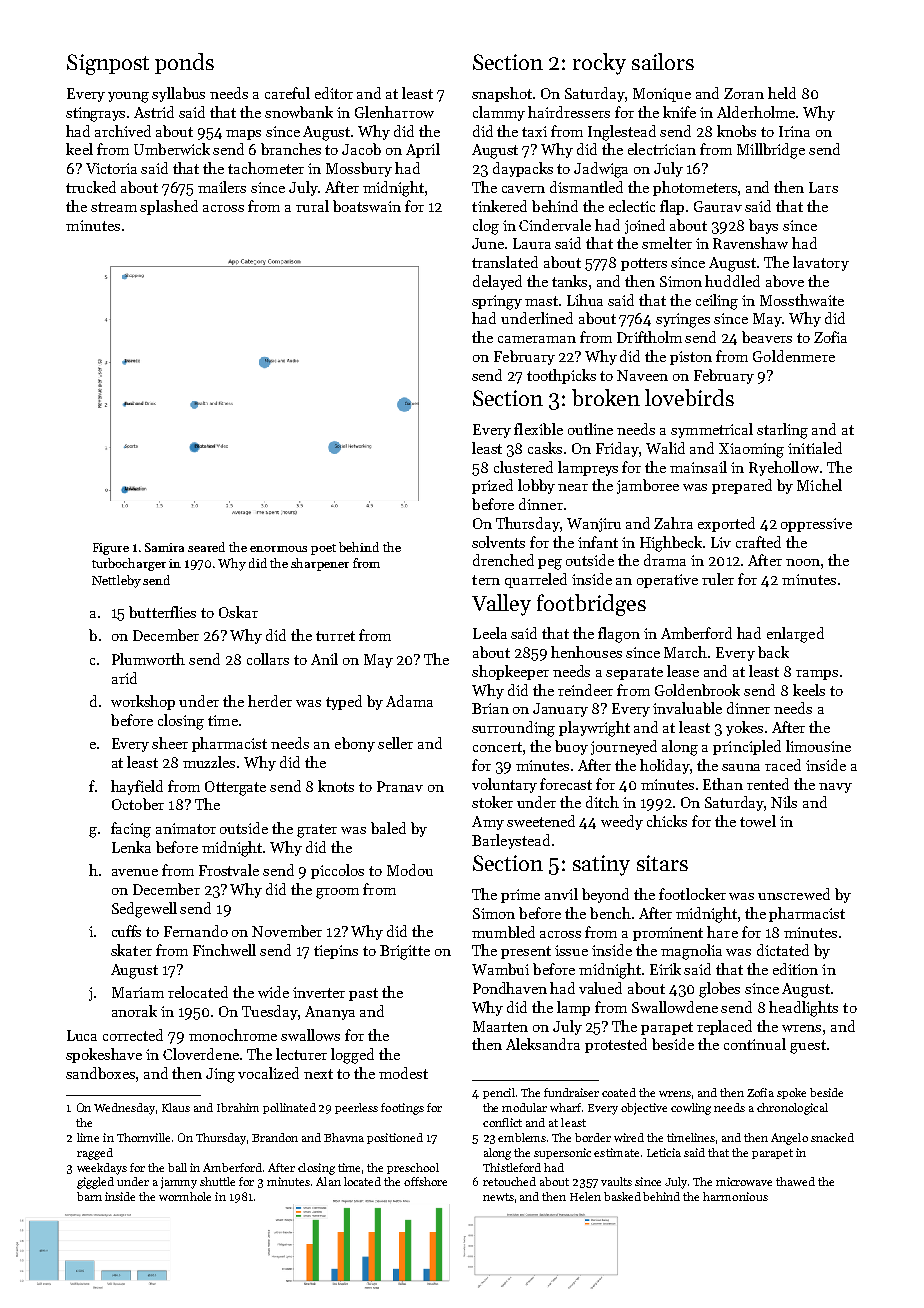 The width and height of the page is (924, 1308). I want to click on protested, so click(616, 1045).
